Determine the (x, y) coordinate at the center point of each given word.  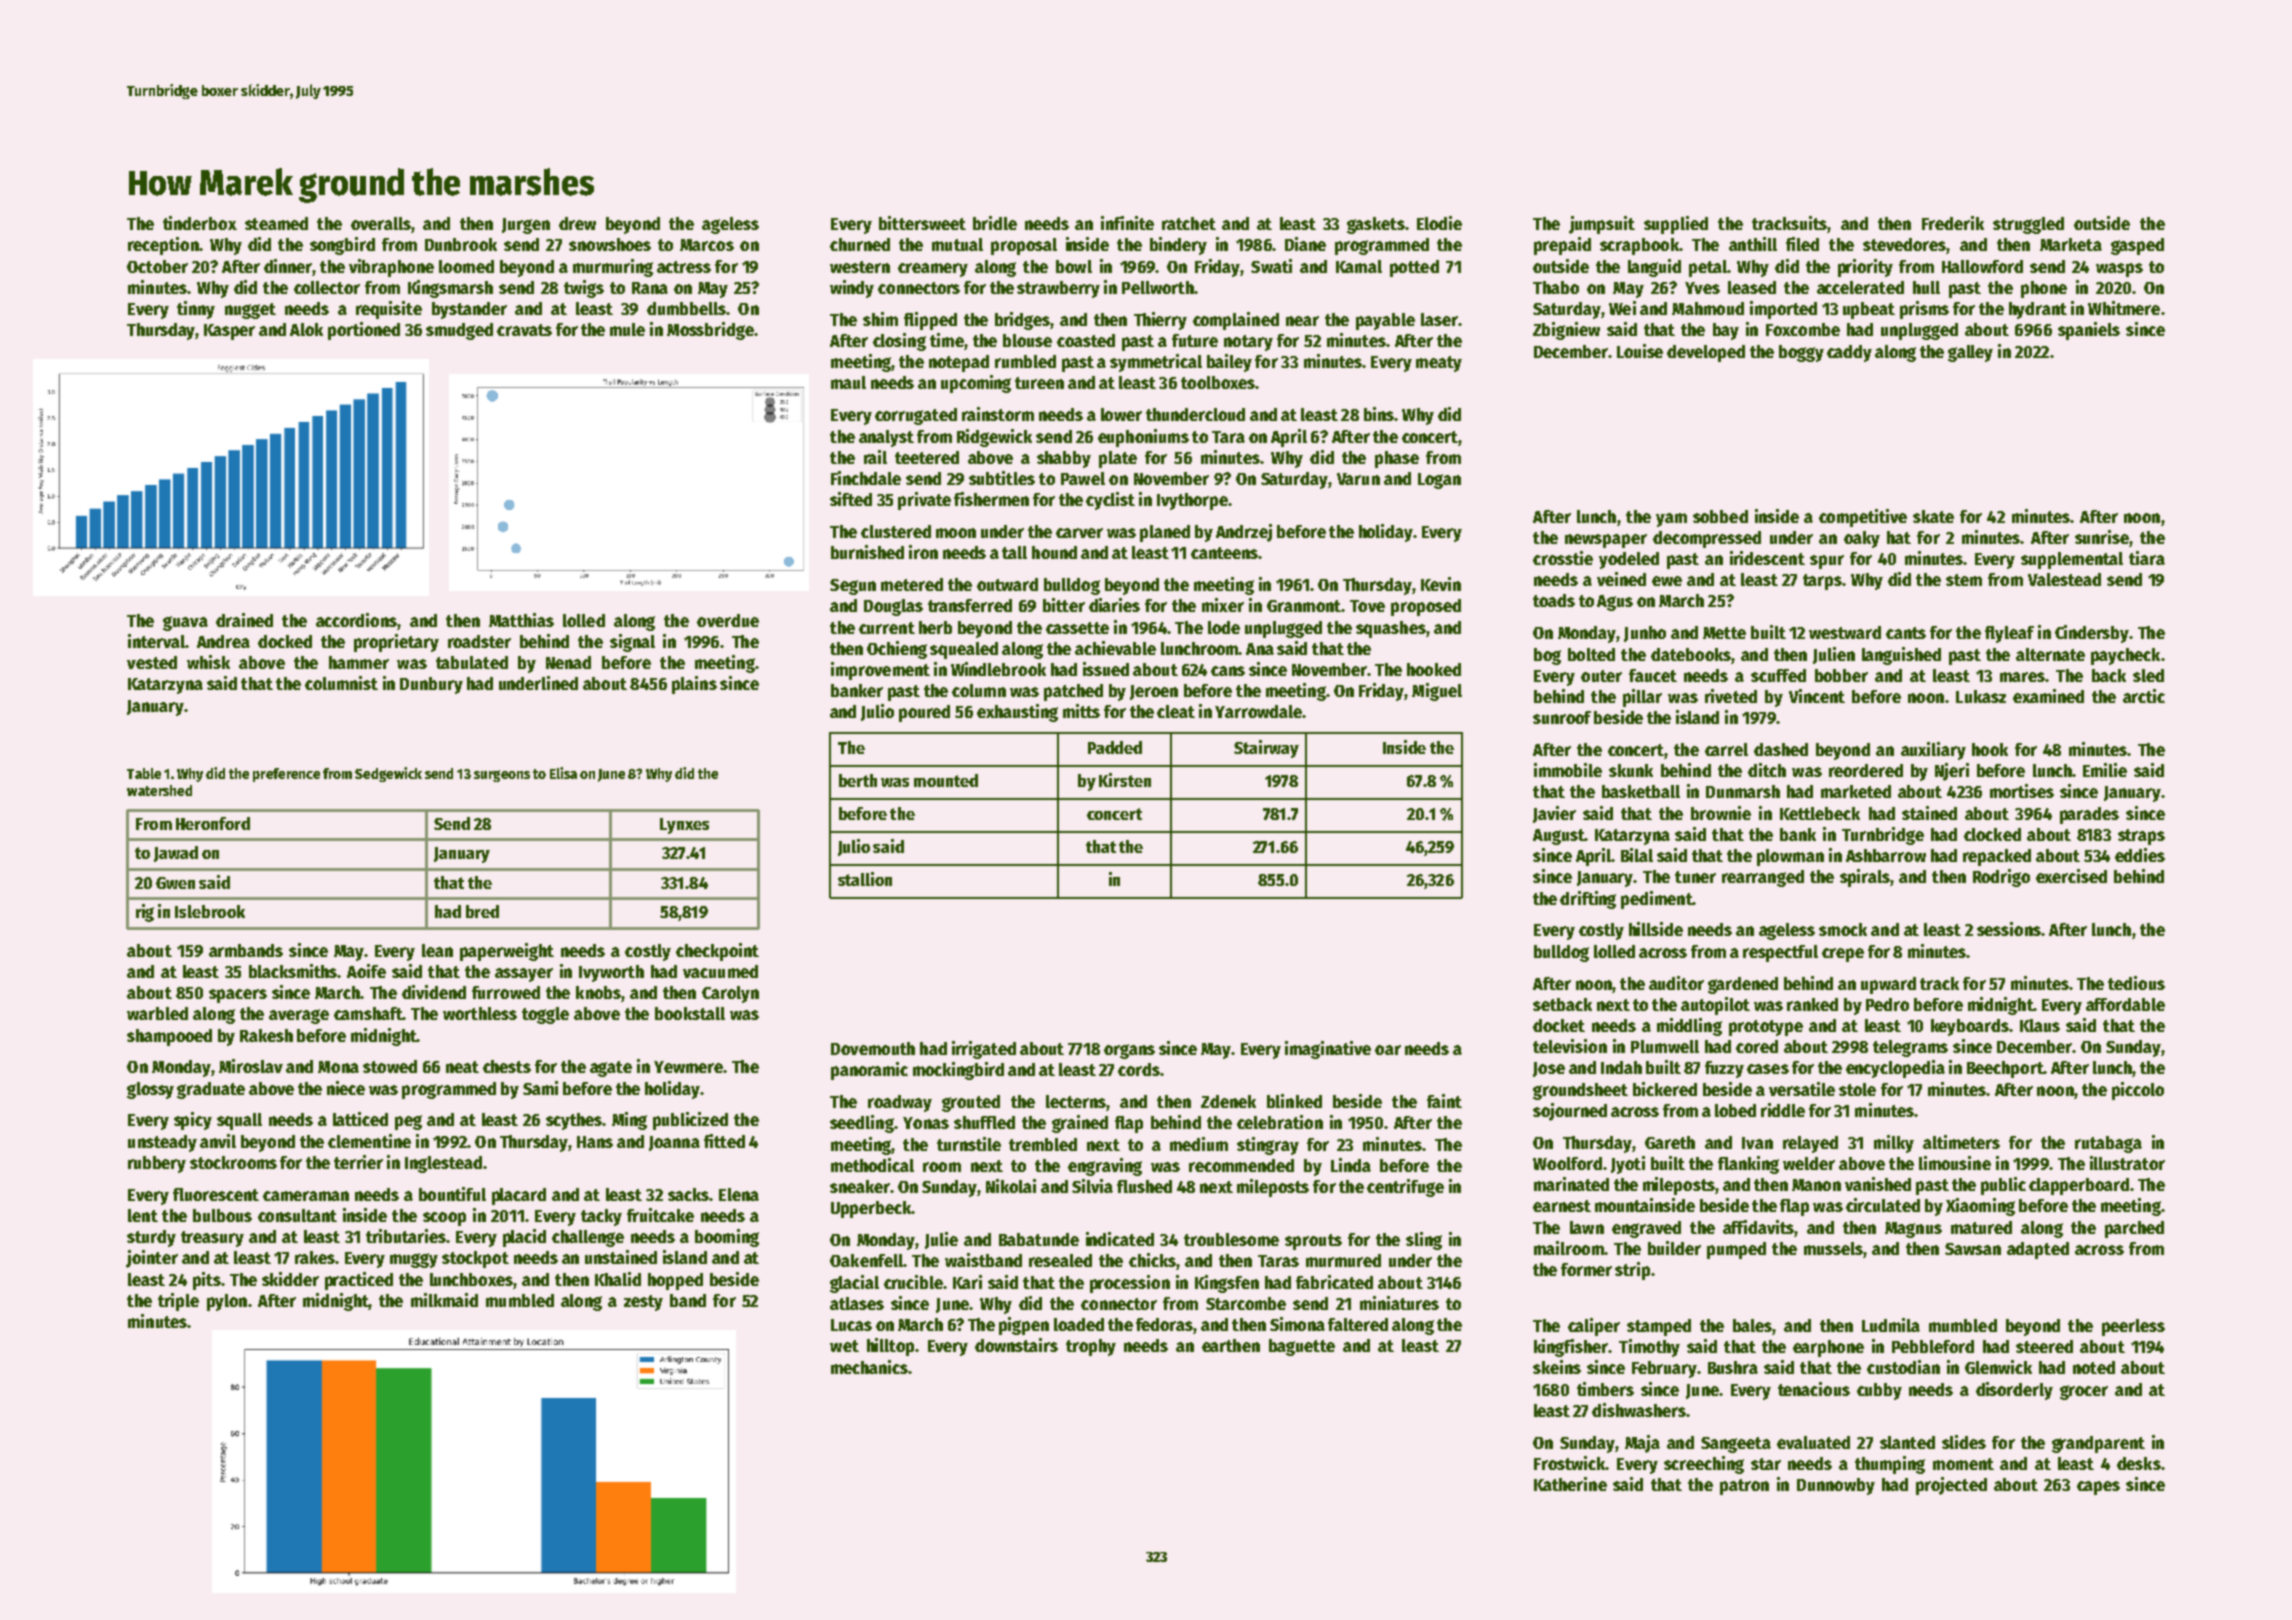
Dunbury (431, 685)
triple (178, 1302)
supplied (1676, 225)
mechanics (869, 1367)
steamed (276, 223)
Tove (1367, 606)
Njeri (1952, 772)
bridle (995, 223)
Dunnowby (1836, 1486)
